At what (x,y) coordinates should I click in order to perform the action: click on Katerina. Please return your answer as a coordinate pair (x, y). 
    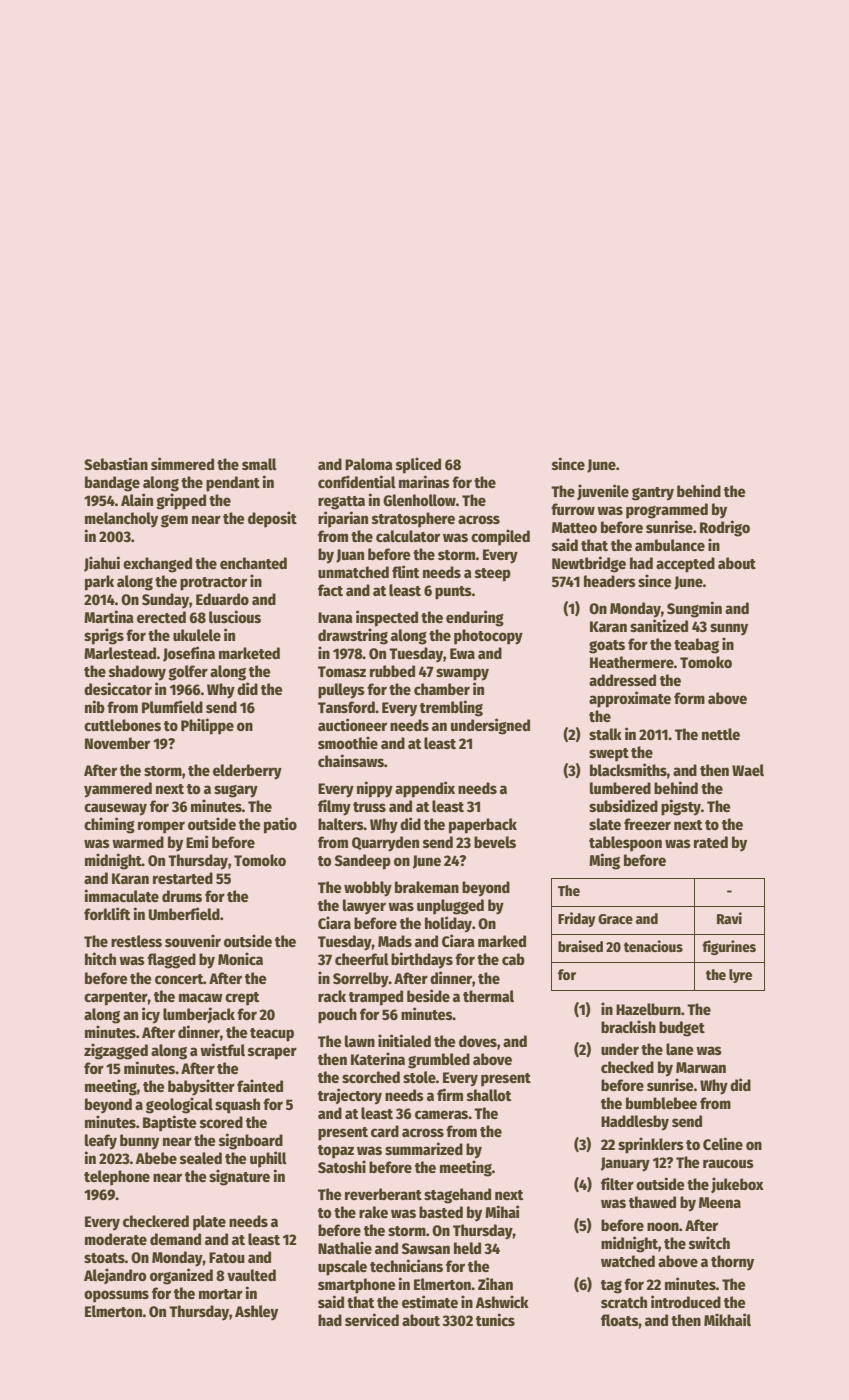
    Looking at the image, I should click on (378, 1058).
